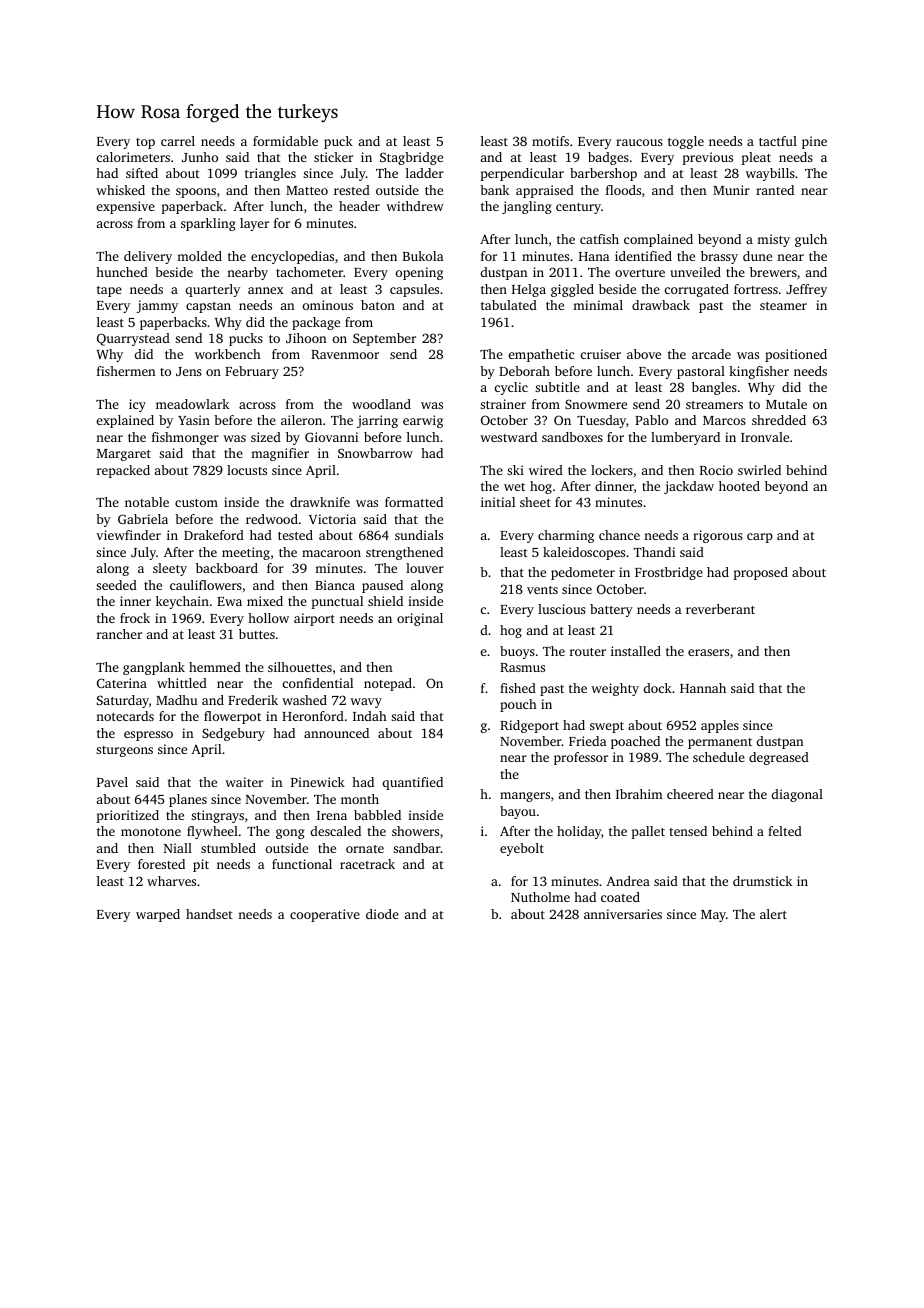 The height and width of the image is (1308, 924). I want to click on jarring, so click(377, 421).
